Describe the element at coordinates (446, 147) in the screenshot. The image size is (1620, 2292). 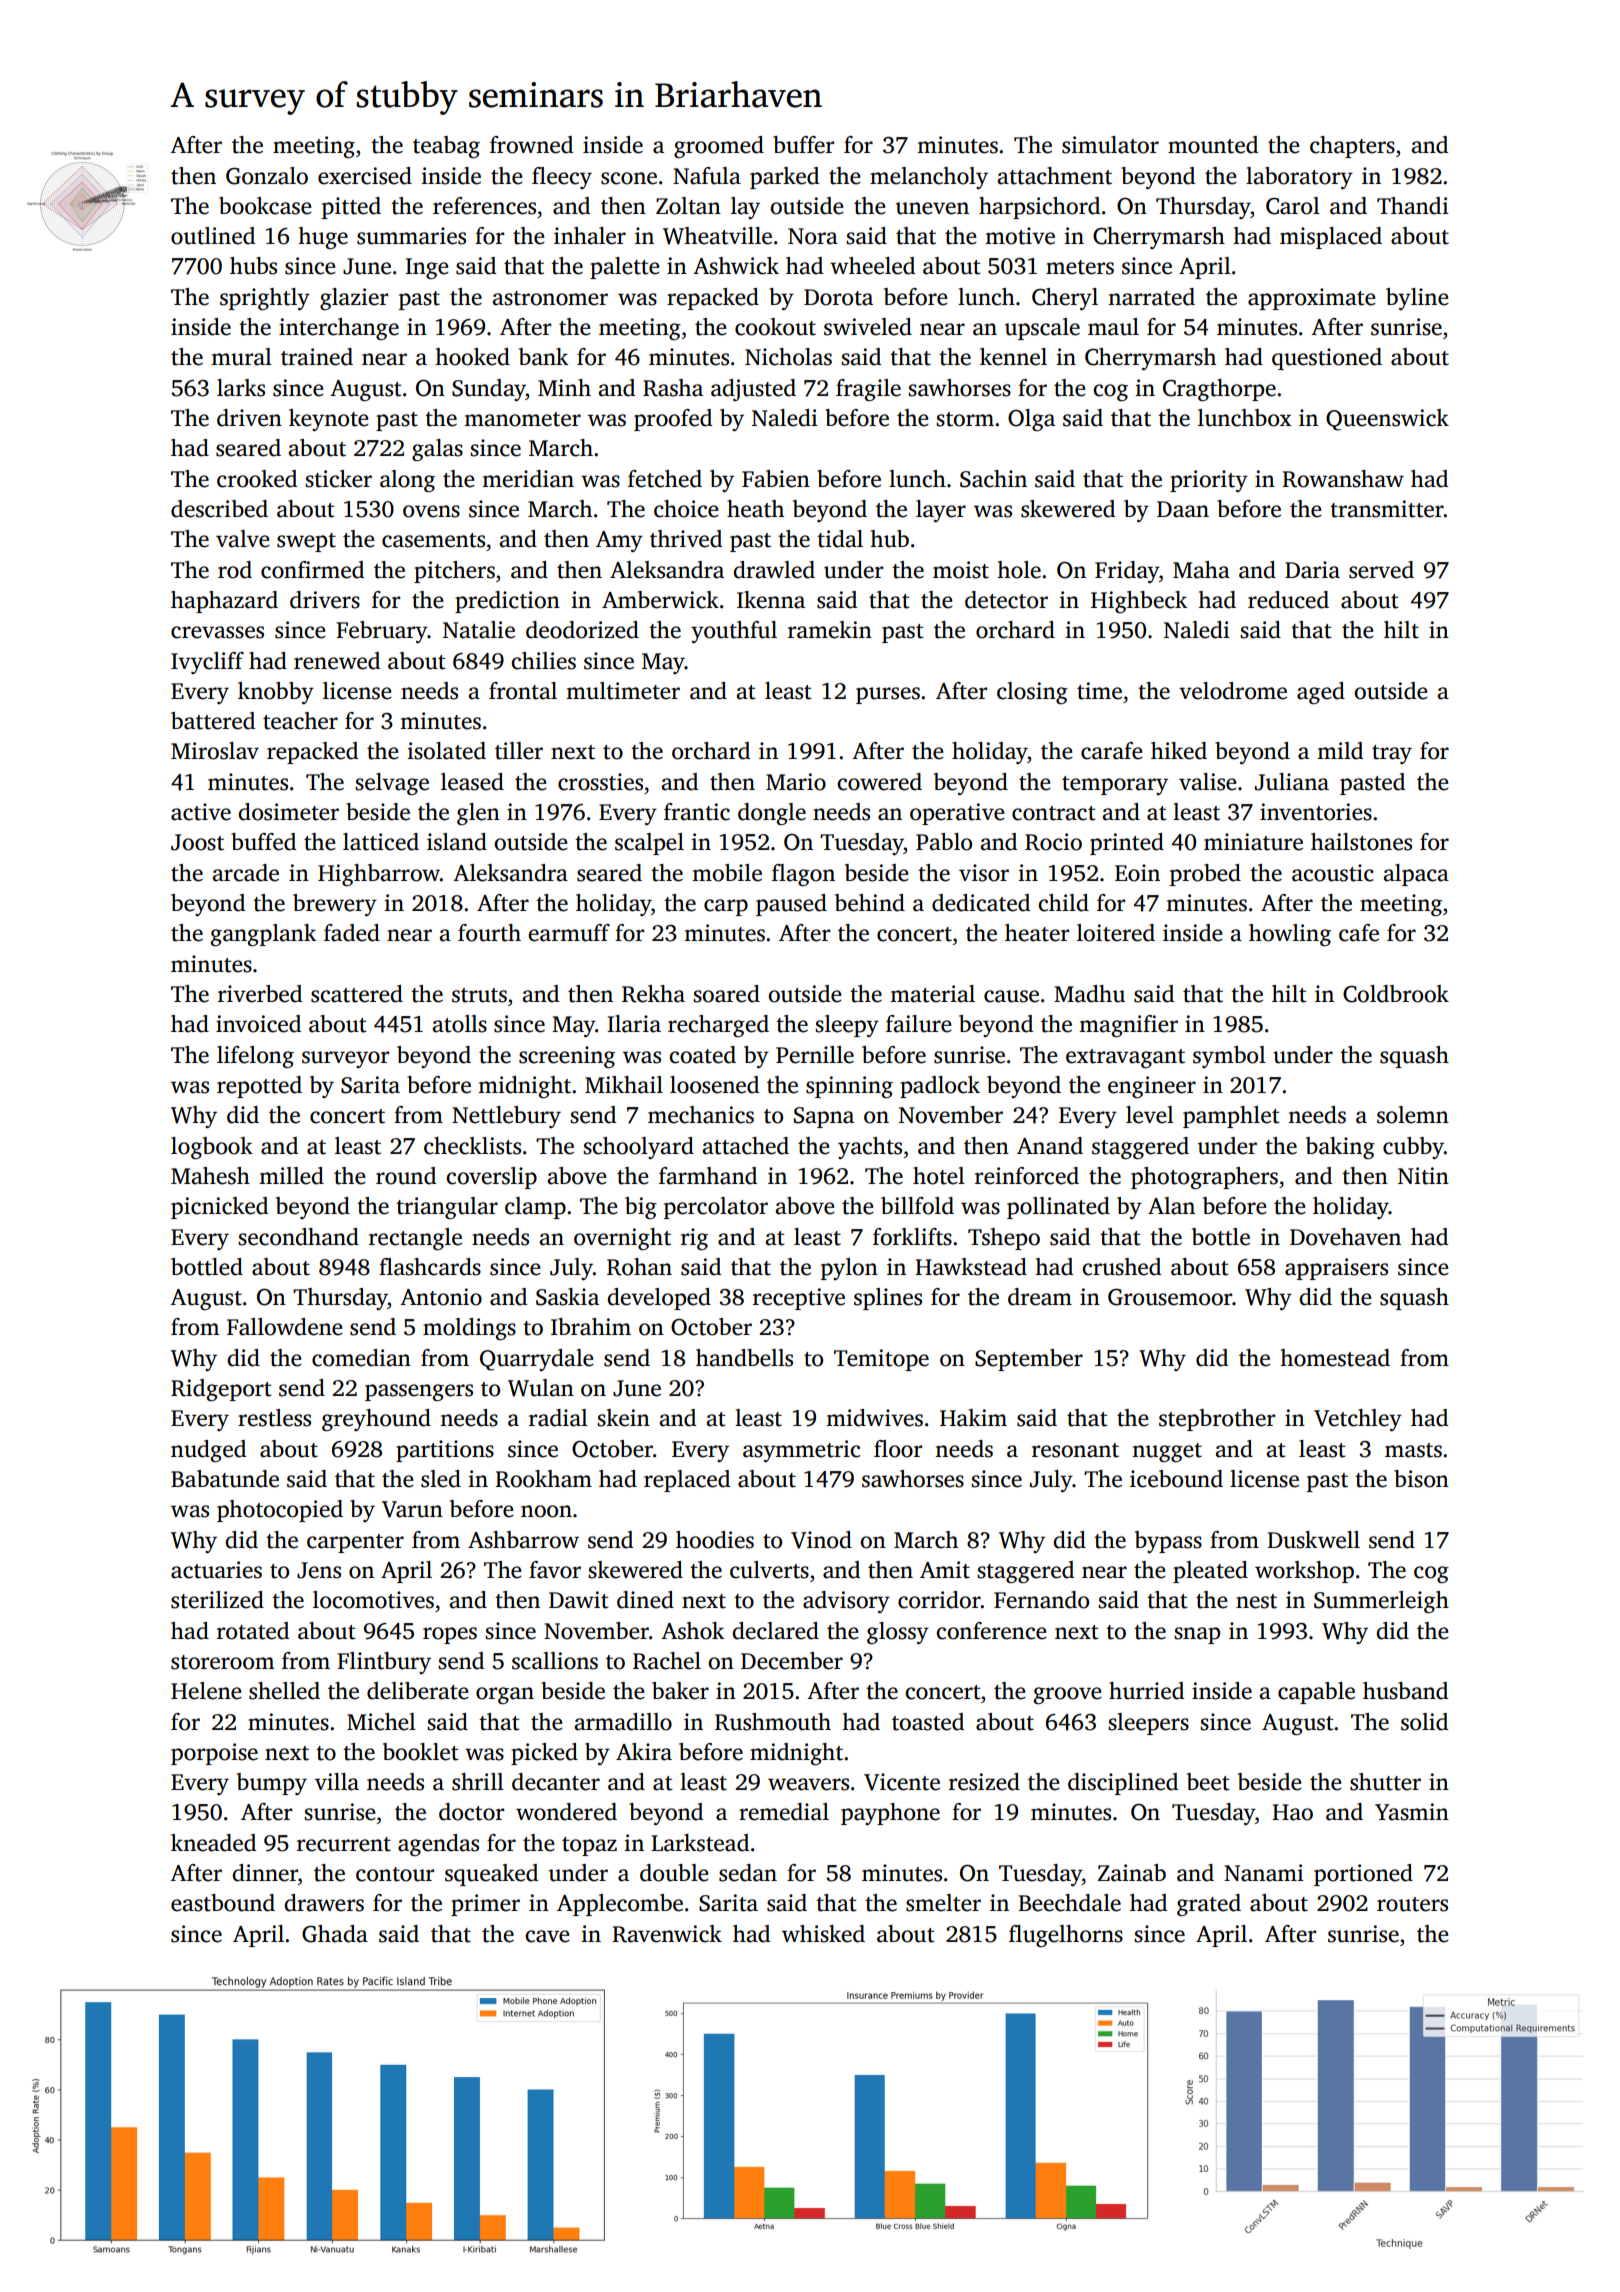
I see `teabag` at that location.
